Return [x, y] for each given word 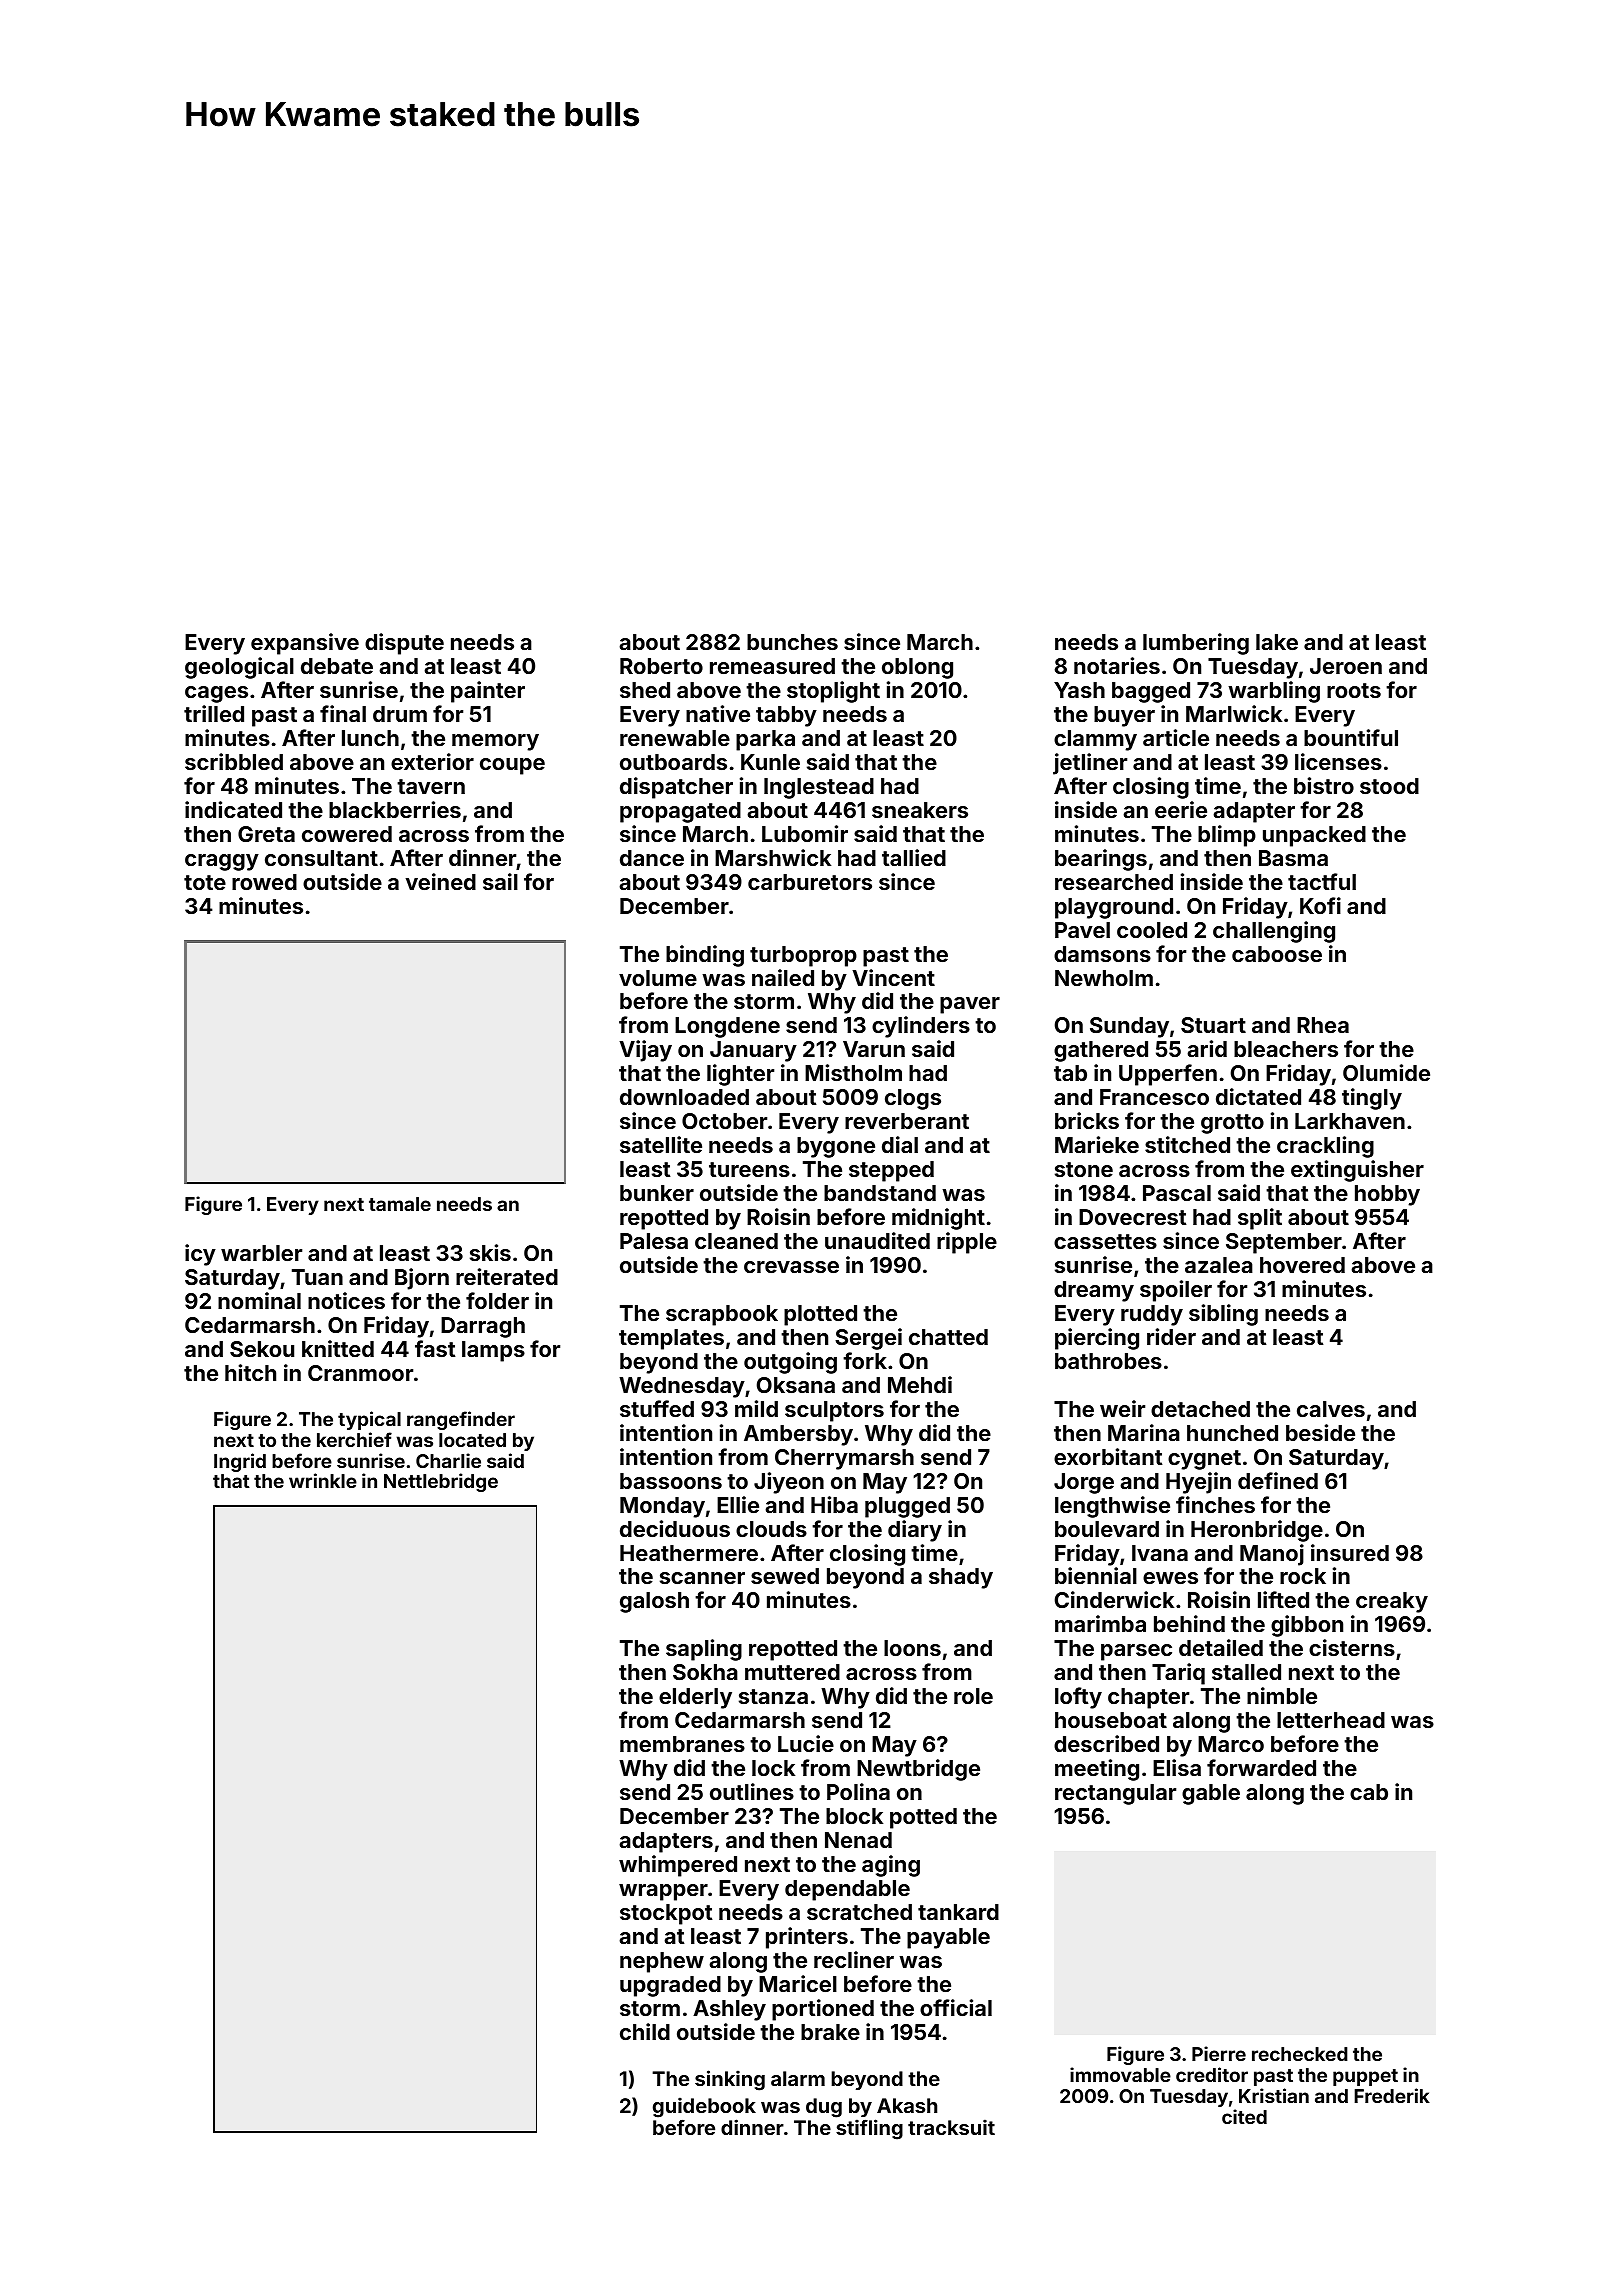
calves [1331, 1409]
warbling [1274, 692]
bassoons [671, 1481]
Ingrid [240, 1462]
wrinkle [323, 1480]
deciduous [675, 1528]
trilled [214, 713]
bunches [792, 642]
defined [1278, 1480]
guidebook [704, 2107]
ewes [1170, 1578]
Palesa [654, 1241]
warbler [261, 1253]
